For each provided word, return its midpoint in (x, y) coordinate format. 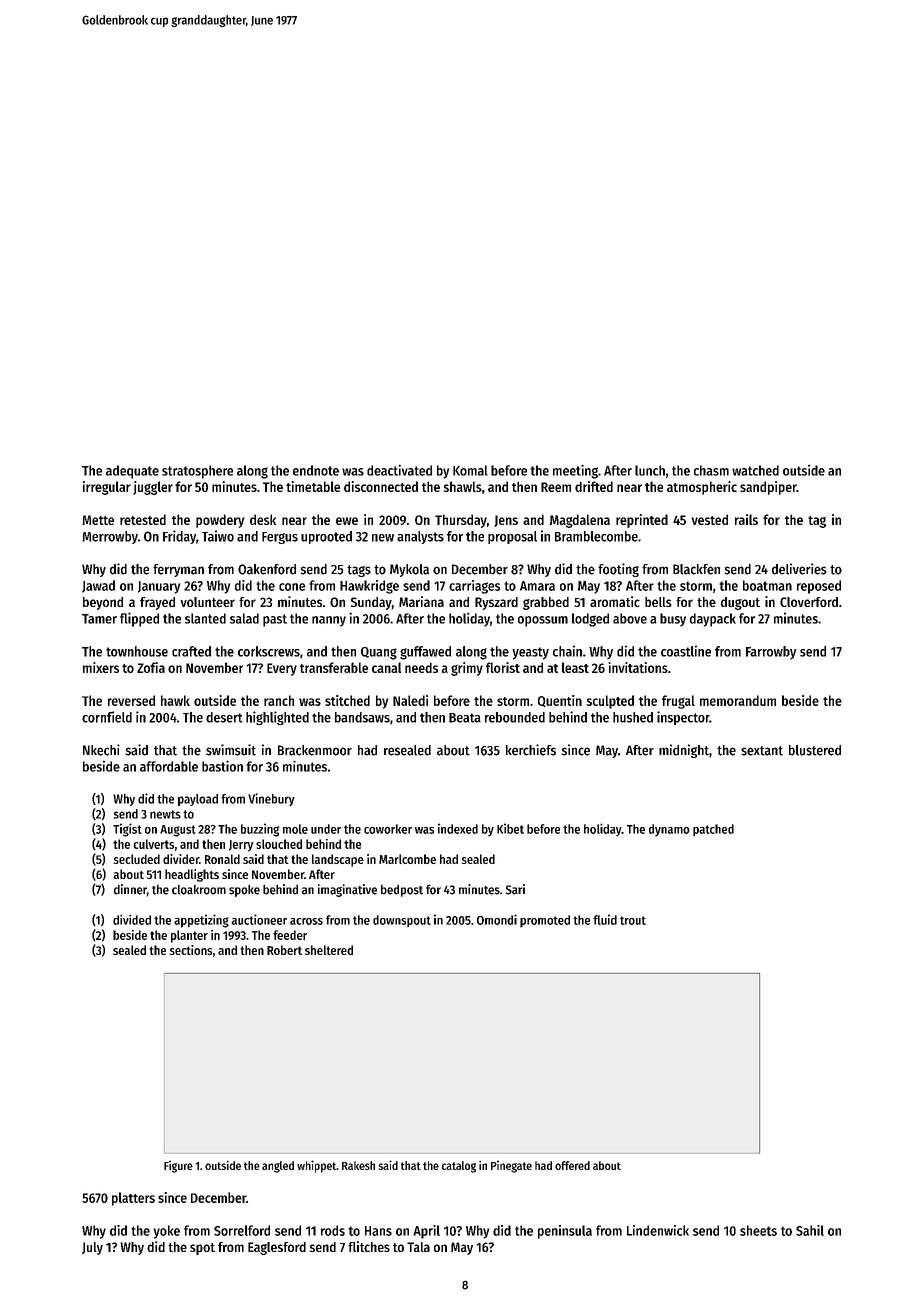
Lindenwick (658, 1230)
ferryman (178, 570)
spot (202, 1249)
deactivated (399, 470)
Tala (418, 1247)
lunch (650, 470)
